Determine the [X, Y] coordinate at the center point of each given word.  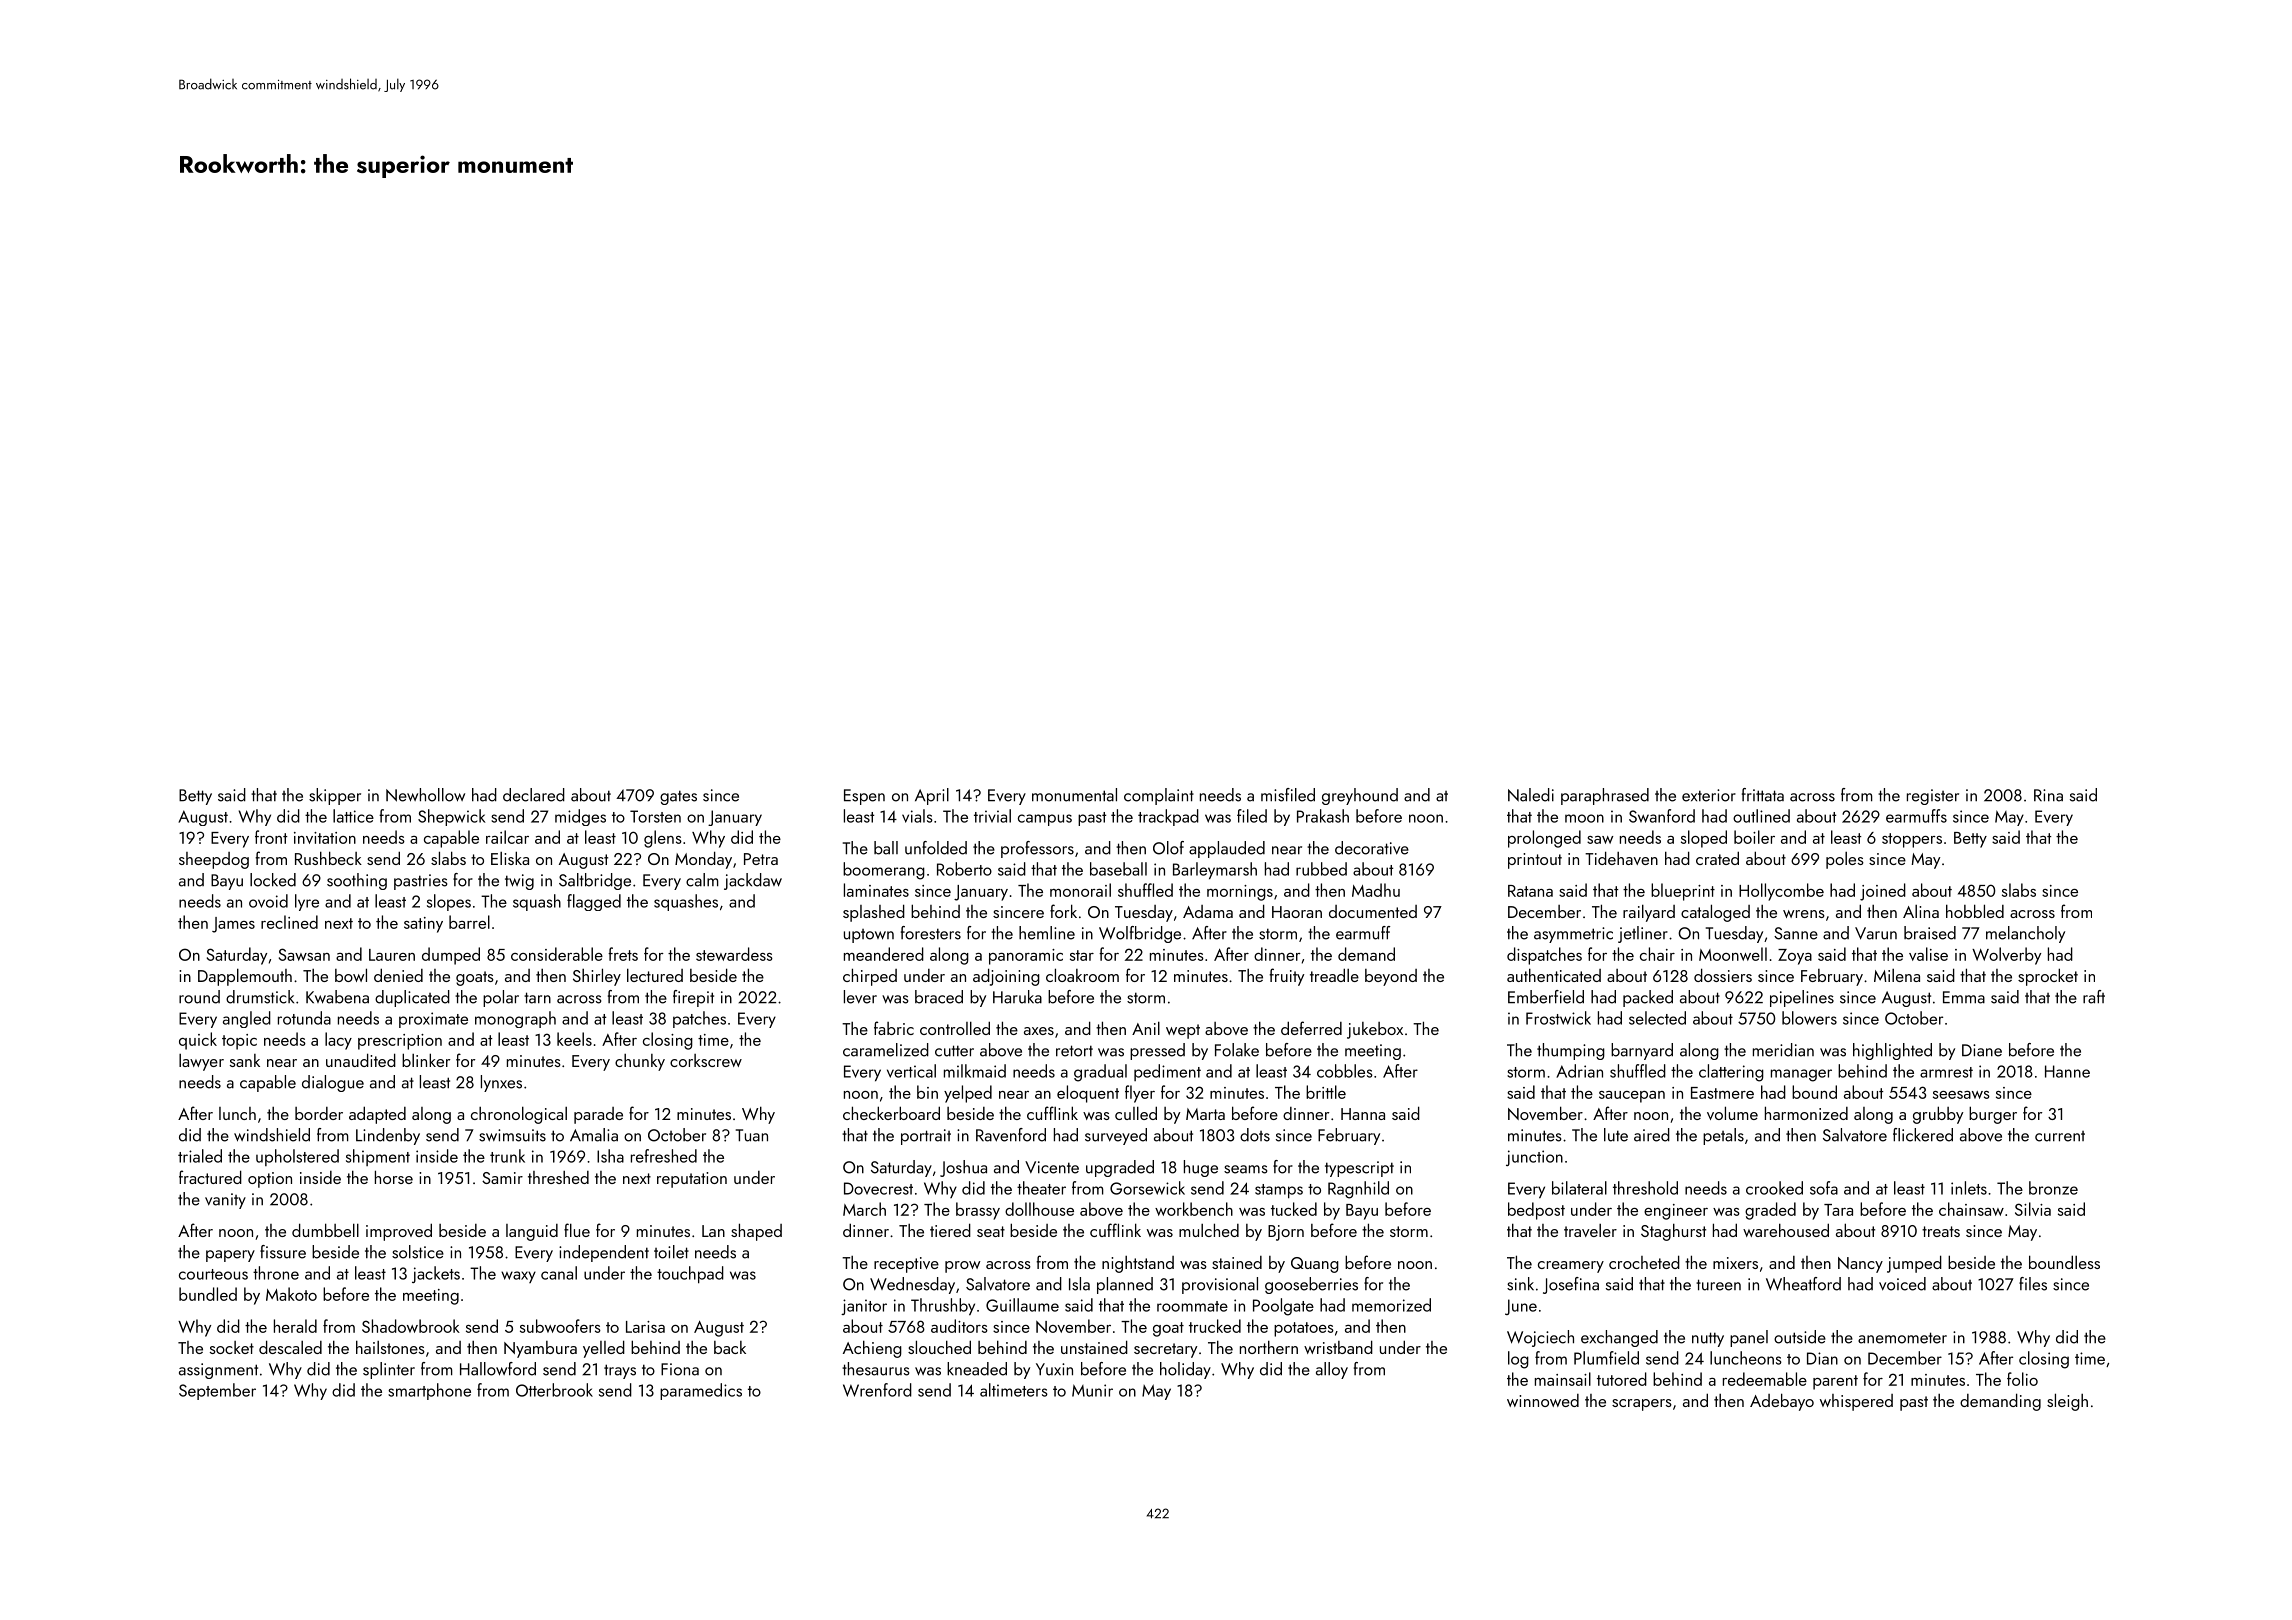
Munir [1092, 1390]
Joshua [963, 1168]
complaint [1159, 796]
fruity [1286, 977]
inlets [1969, 1188]
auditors [959, 1326]
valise [1928, 954]
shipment [378, 1157]
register [1933, 797]
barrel [469, 922]
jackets [436, 1274]
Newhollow [425, 795]
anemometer [1902, 1338]
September [217, 1391]
